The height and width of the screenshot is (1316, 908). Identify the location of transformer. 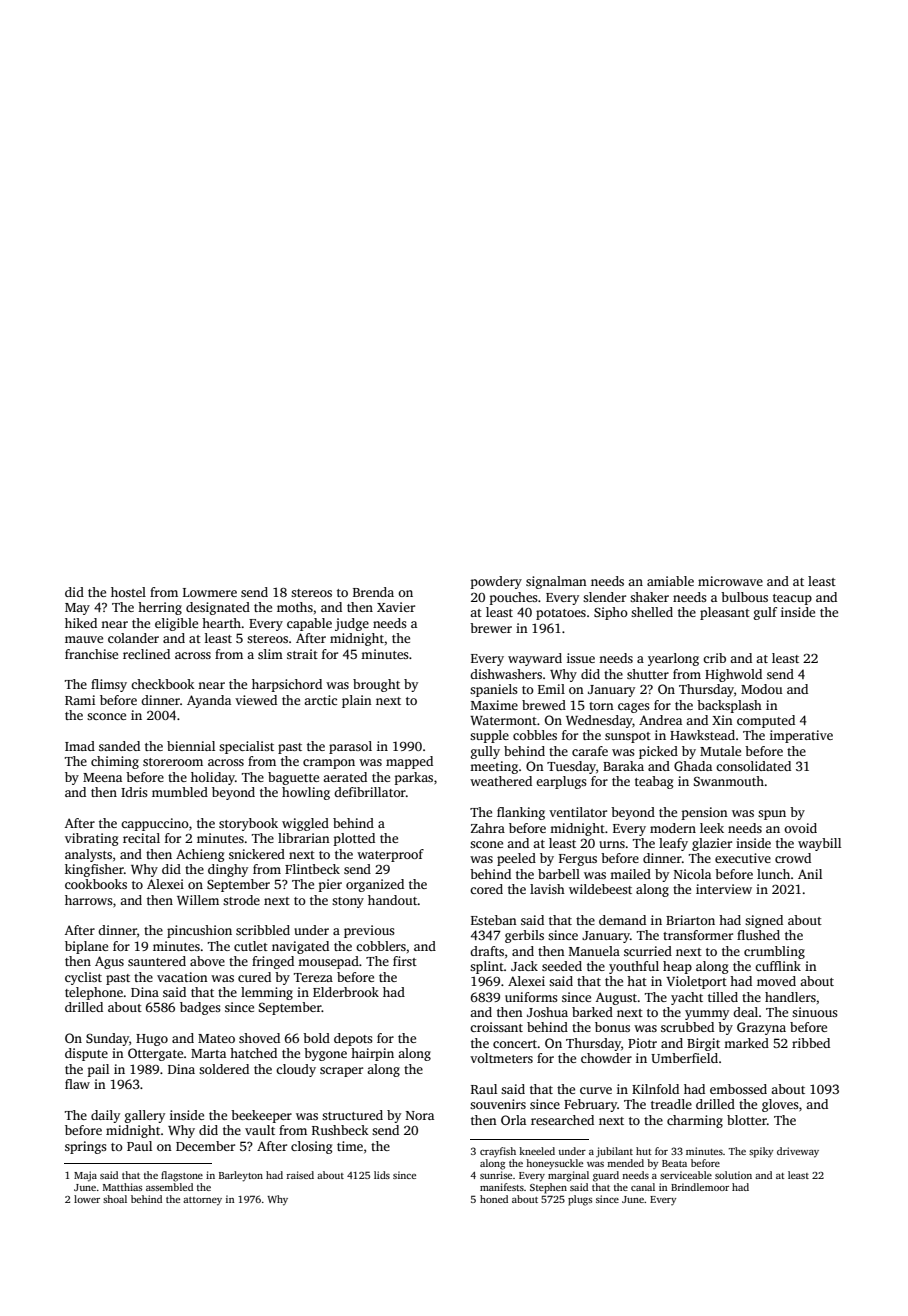
(698, 935).
